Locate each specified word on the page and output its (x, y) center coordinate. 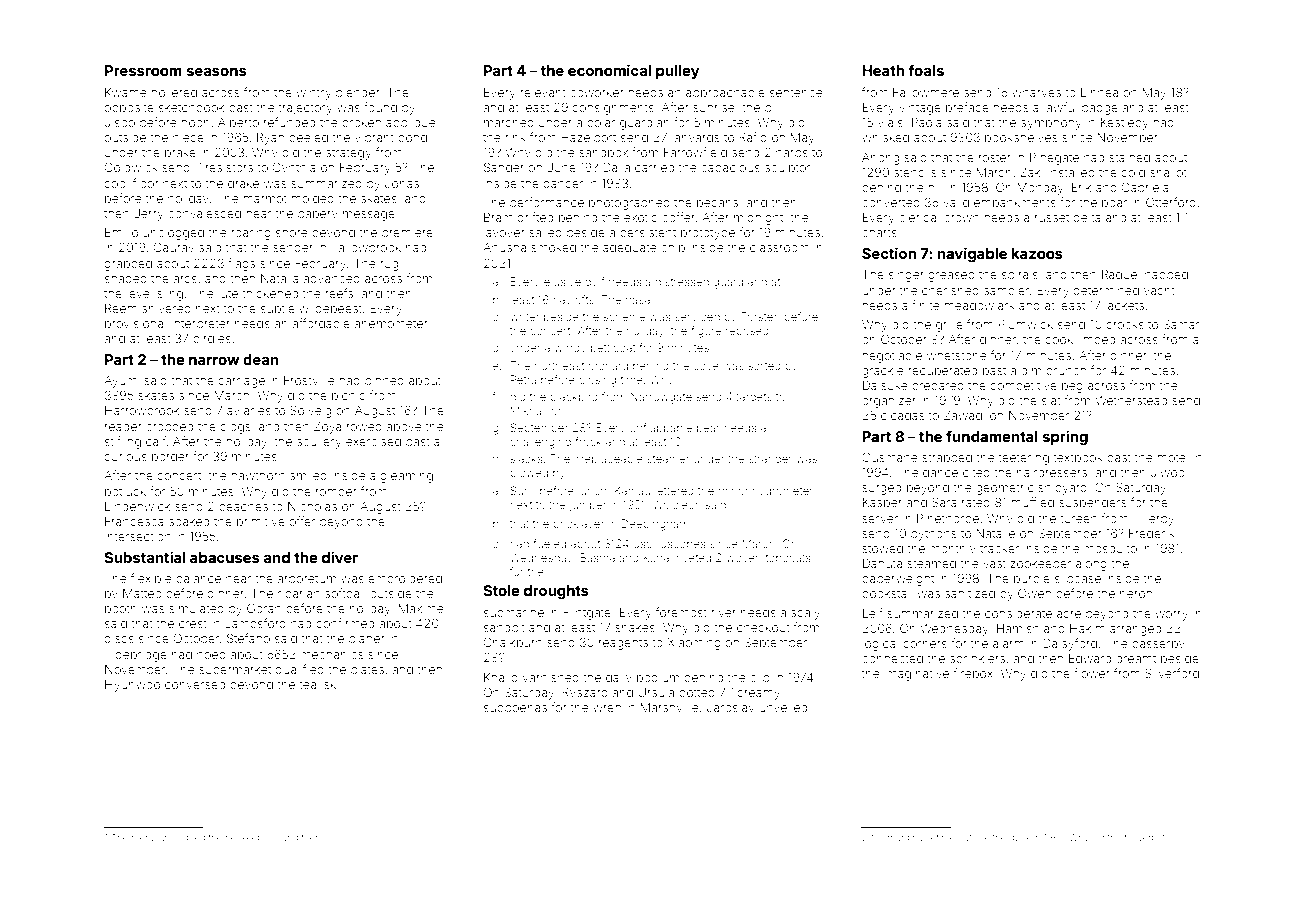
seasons (216, 72)
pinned (384, 382)
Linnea (1099, 92)
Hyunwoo (132, 686)
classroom (779, 247)
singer (906, 276)
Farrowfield (695, 152)
